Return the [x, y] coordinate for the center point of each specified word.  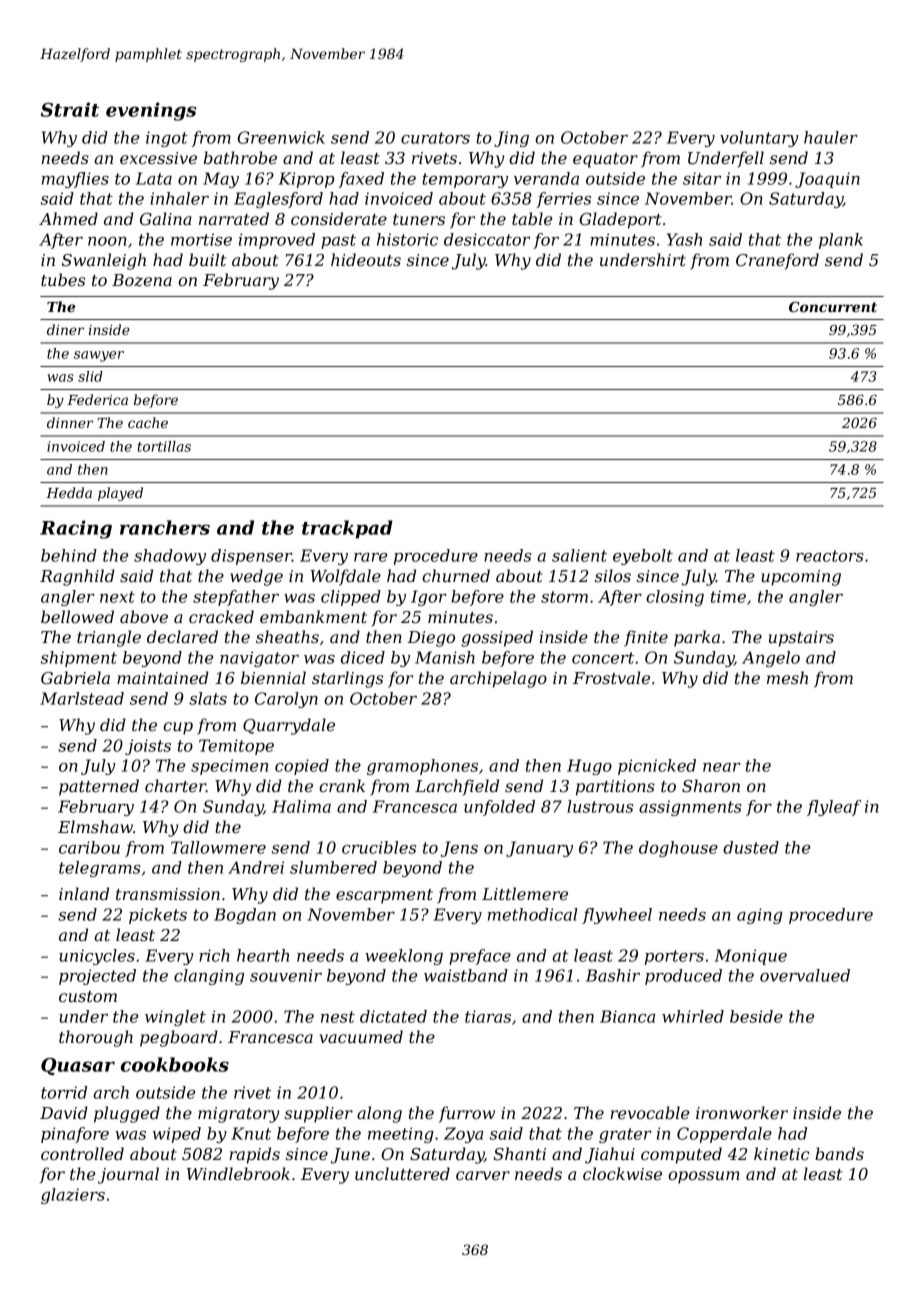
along [379, 1114]
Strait [70, 109]
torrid [64, 1092]
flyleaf [834, 808]
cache [148, 422]
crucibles [379, 847]
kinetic [782, 1153]
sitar [702, 178]
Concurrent [833, 306]
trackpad [347, 529]
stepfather [236, 598]
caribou [89, 847]
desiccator [487, 239]
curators [435, 138]
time [728, 596]
